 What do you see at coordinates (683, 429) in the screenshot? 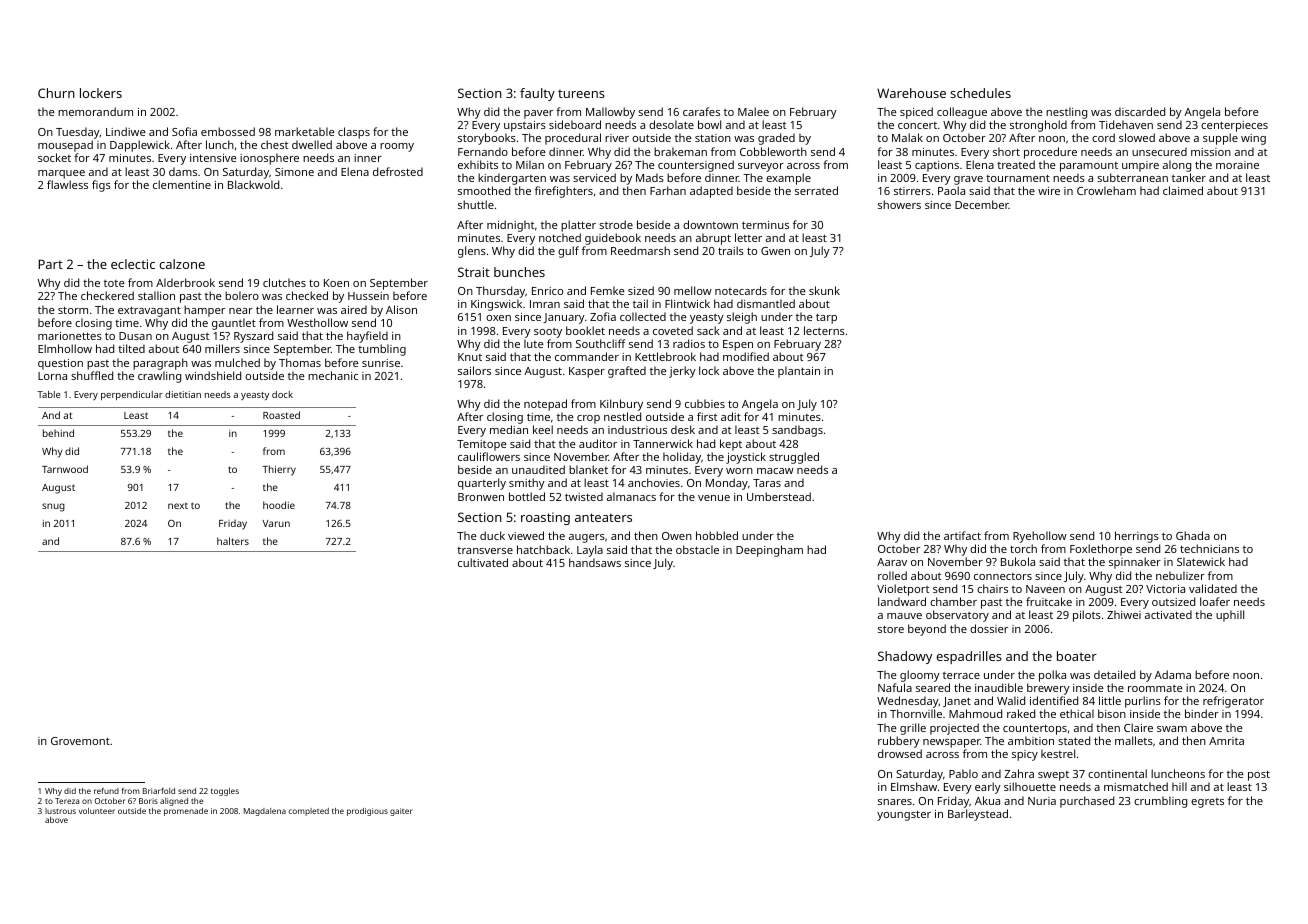
I see `desk` at bounding box center [683, 429].
